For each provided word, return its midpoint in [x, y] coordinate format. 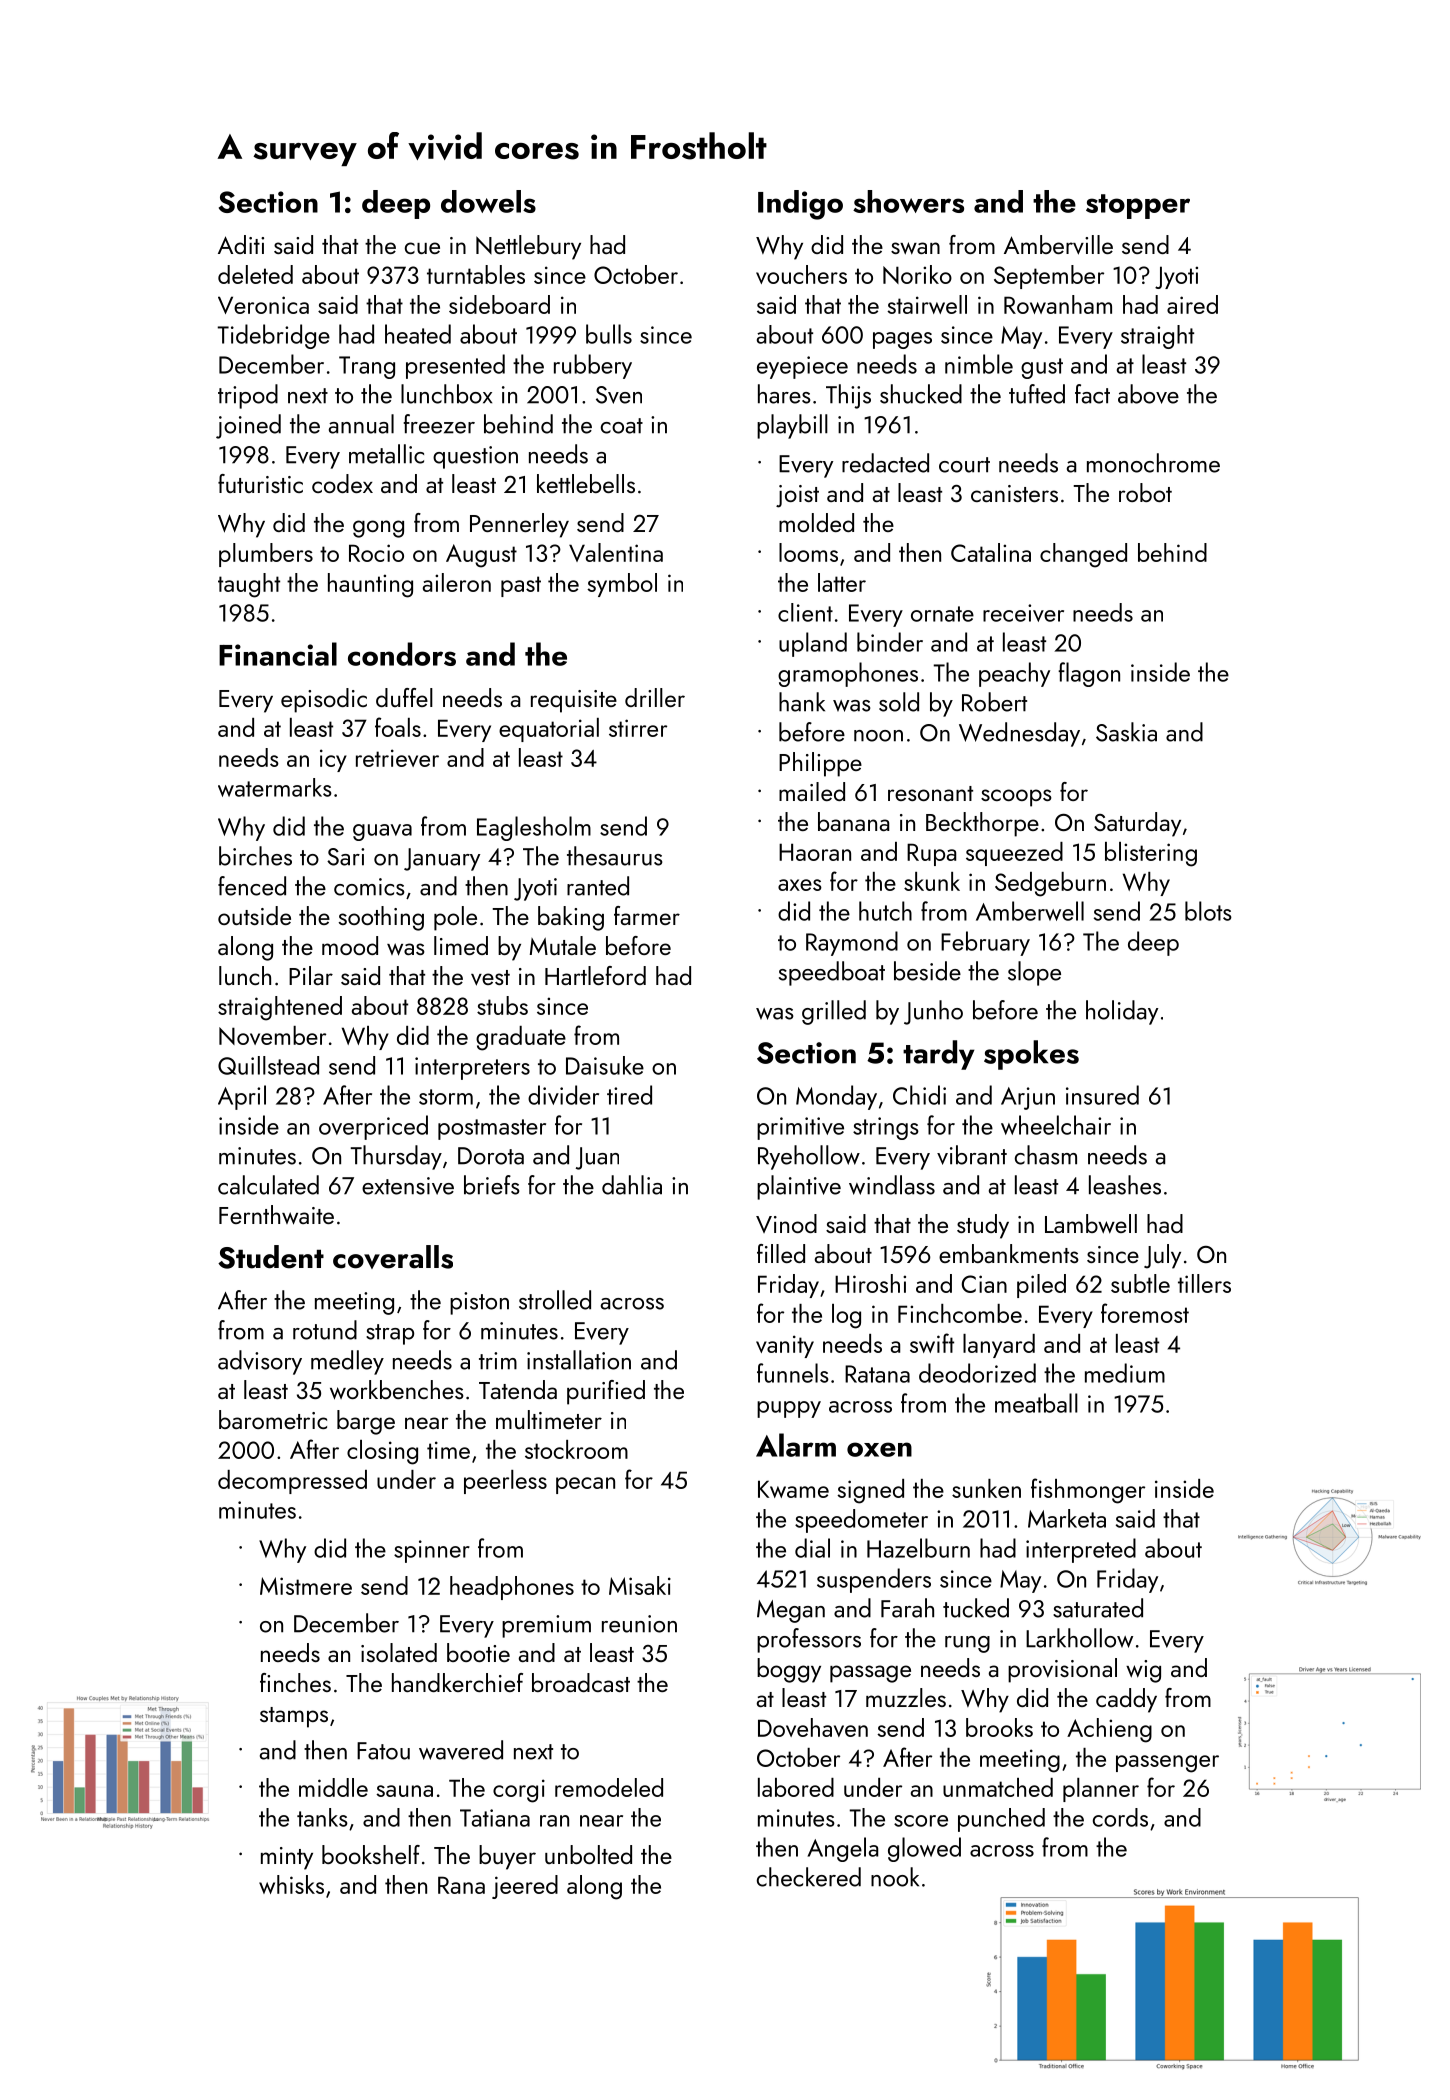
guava [382, 832]
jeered [525, 1887]
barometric [273, 1419]
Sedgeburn [1050, 884]
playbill [792, 426]
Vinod [786, 1223]
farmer [647, 915]
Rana [461, 1885]
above [1148, 394]
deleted [255, 274]
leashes [1125, 1185]
